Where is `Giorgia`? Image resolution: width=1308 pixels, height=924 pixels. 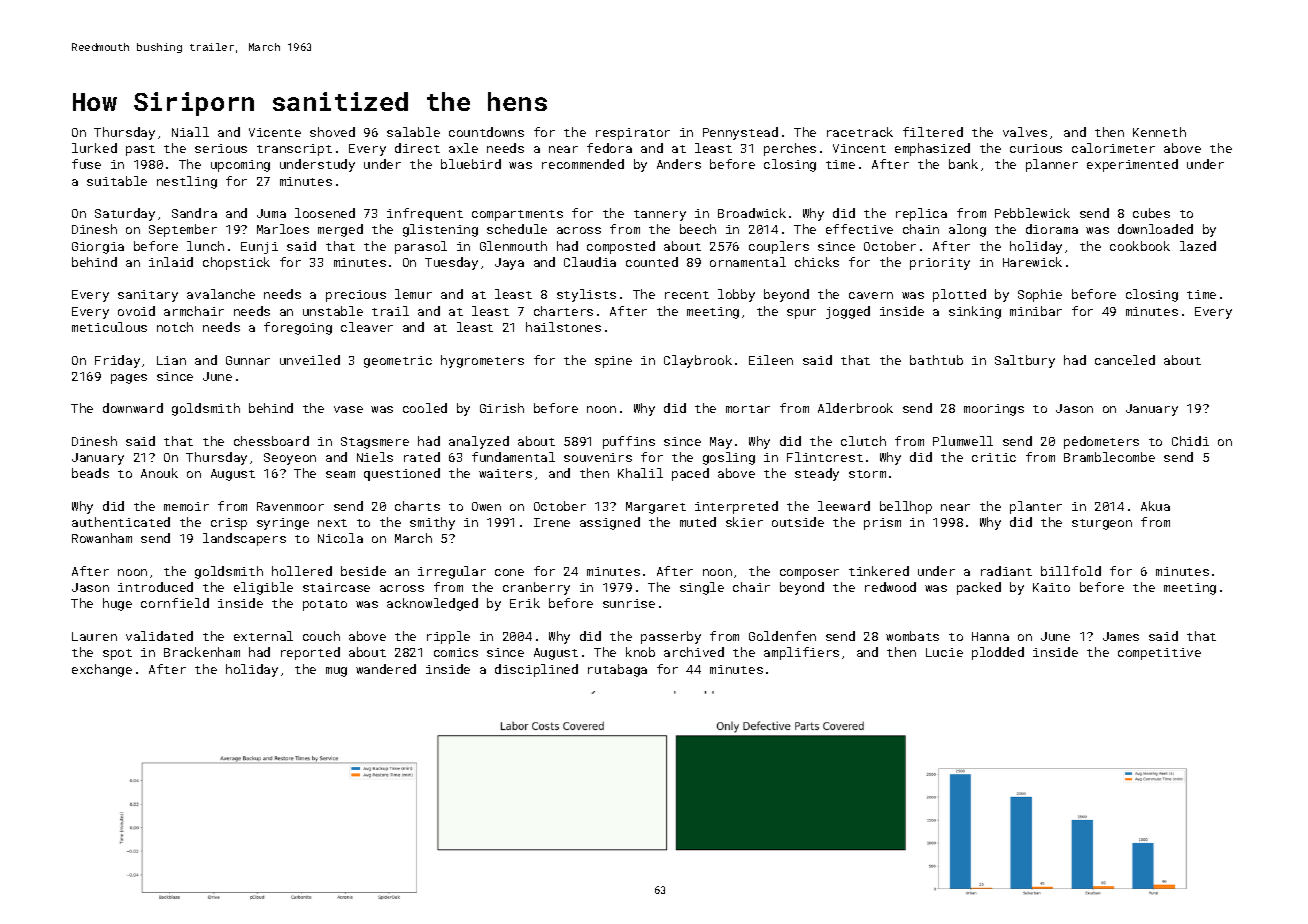
Giorgia is located at coordinates (98, 248).
